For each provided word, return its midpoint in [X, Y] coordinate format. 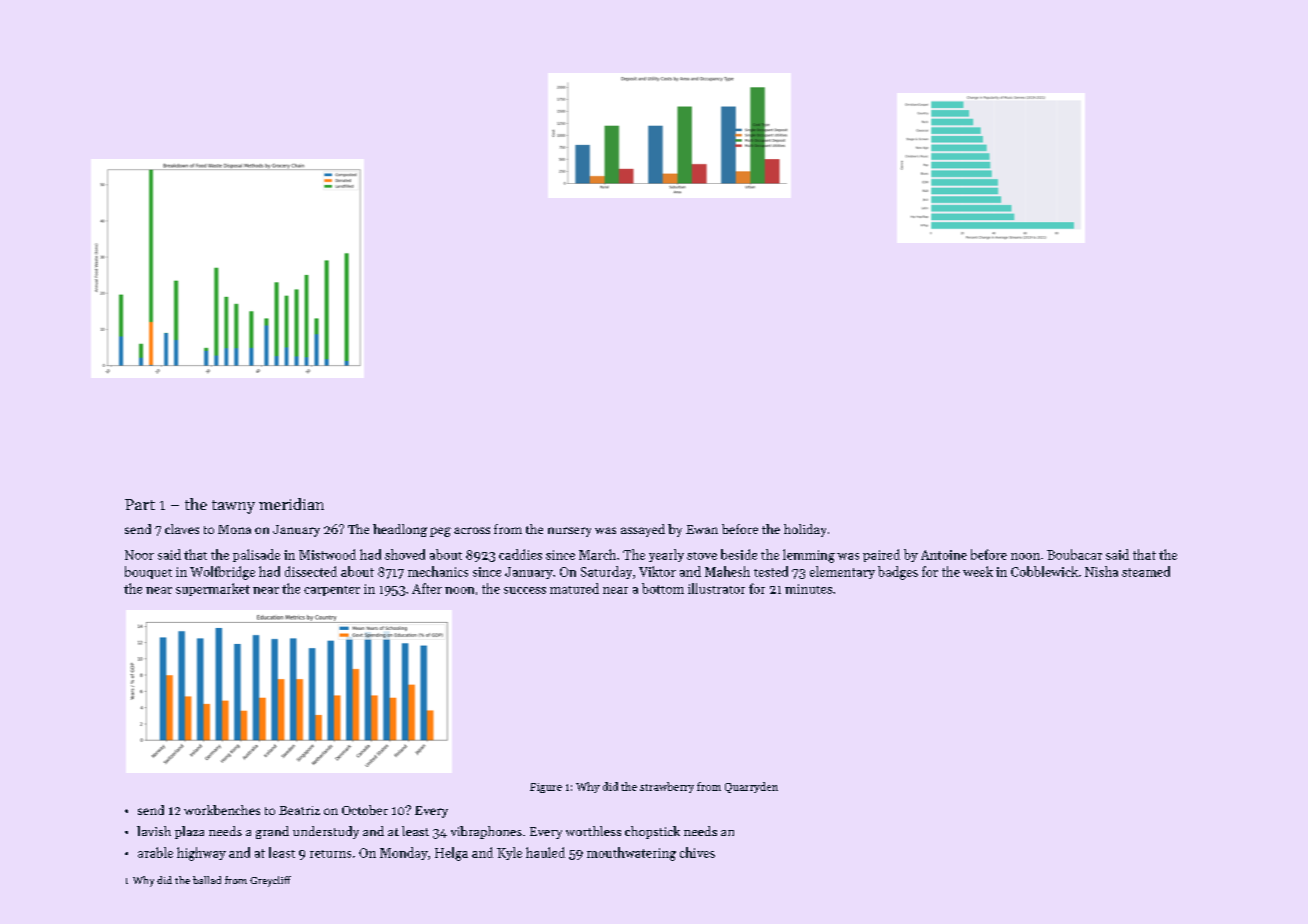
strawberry [667, 787]
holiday [805, 530]
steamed [1146, 571]
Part [140, 504]
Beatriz [299, 810]
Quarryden [751, 787]
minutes [808, 589]
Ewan [702, 529]
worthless [593, 831]
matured [574, 588]
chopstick [652, 832]
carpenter [332, 591]
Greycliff [270, 881]
